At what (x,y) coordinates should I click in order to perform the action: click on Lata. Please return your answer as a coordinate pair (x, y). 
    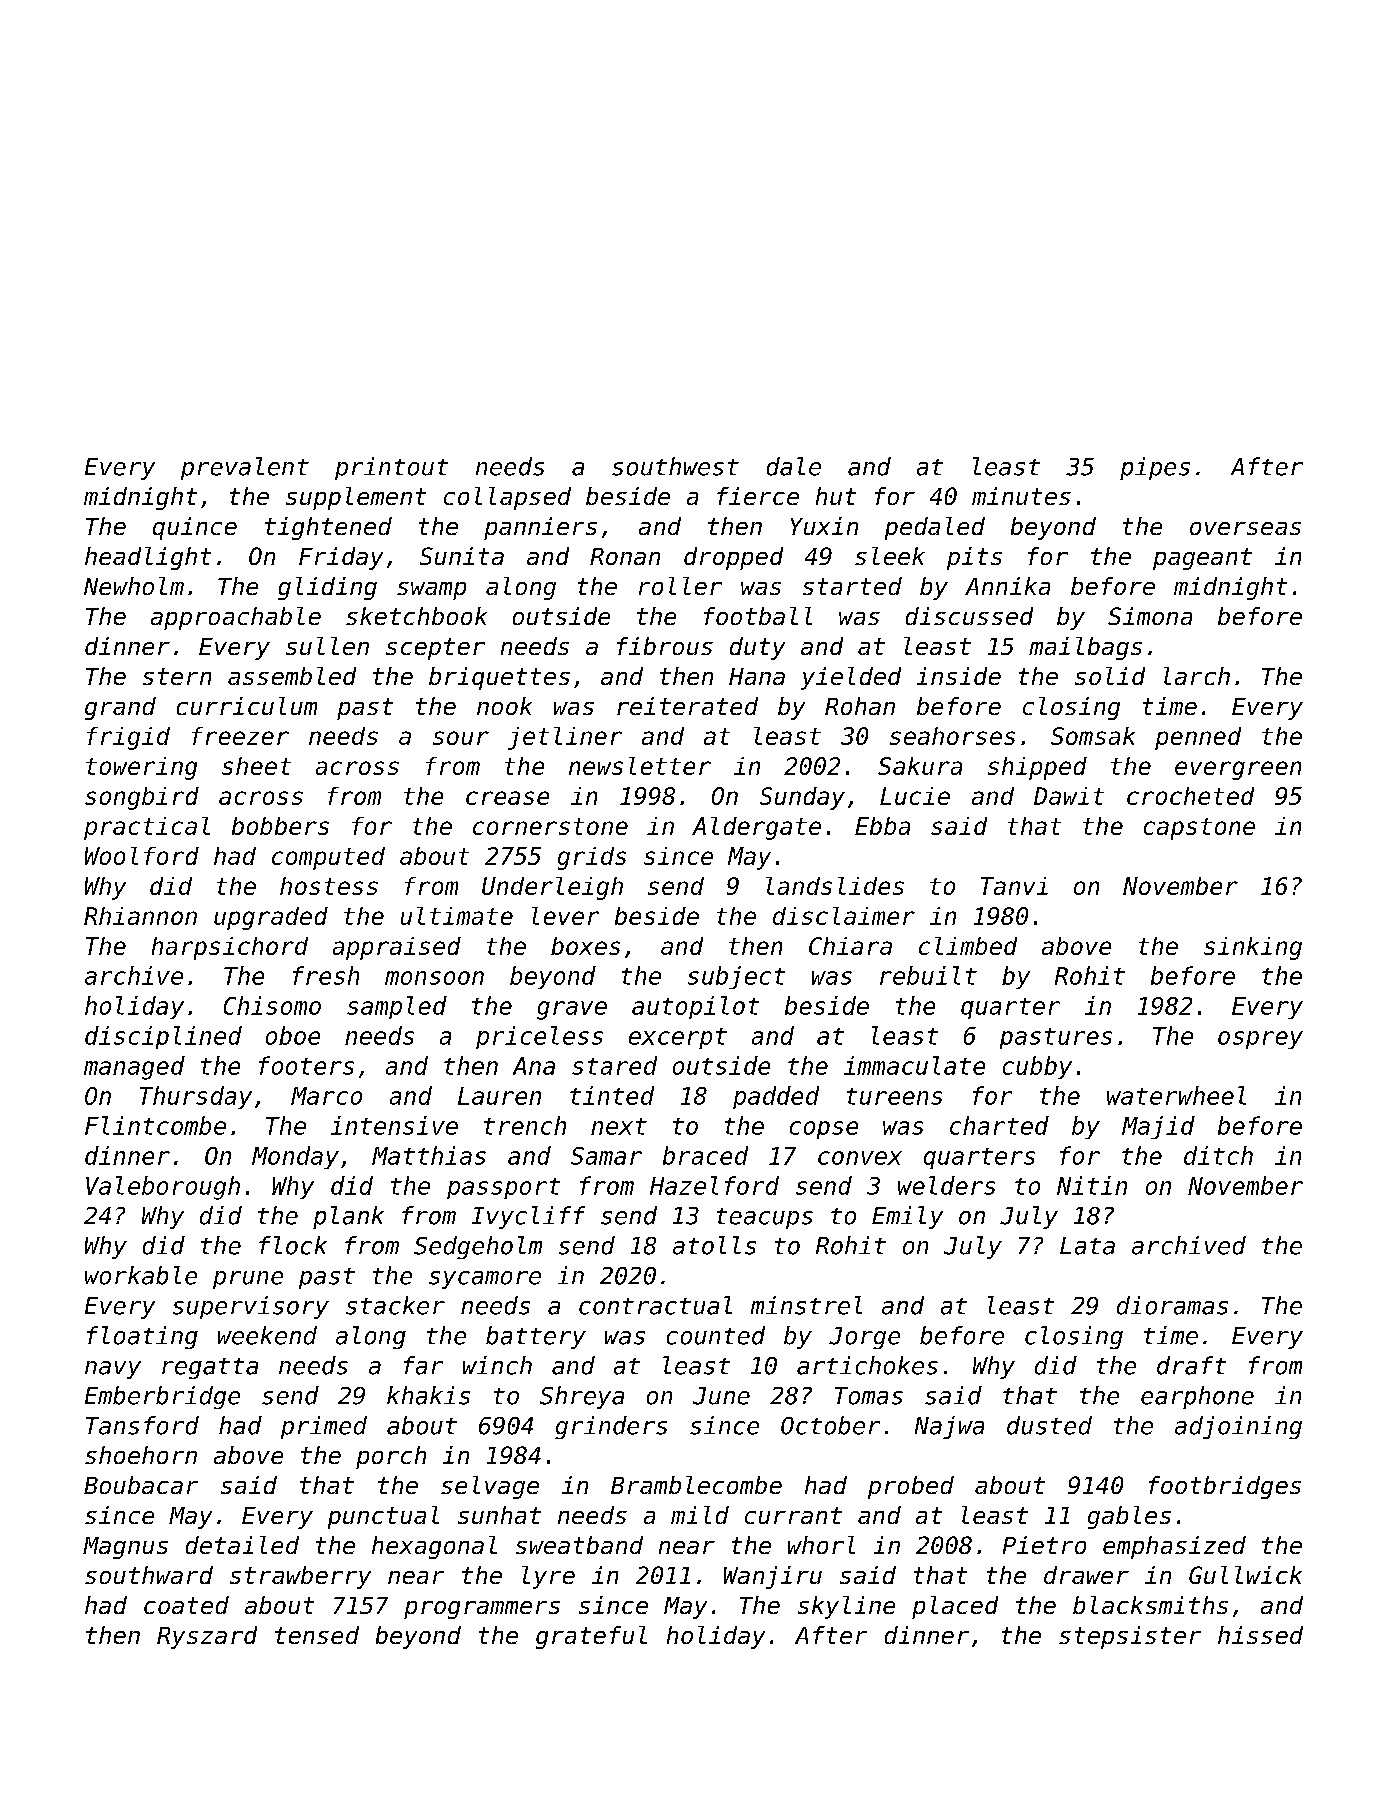
    Looking at the image, I should click on (1087, 1246).
